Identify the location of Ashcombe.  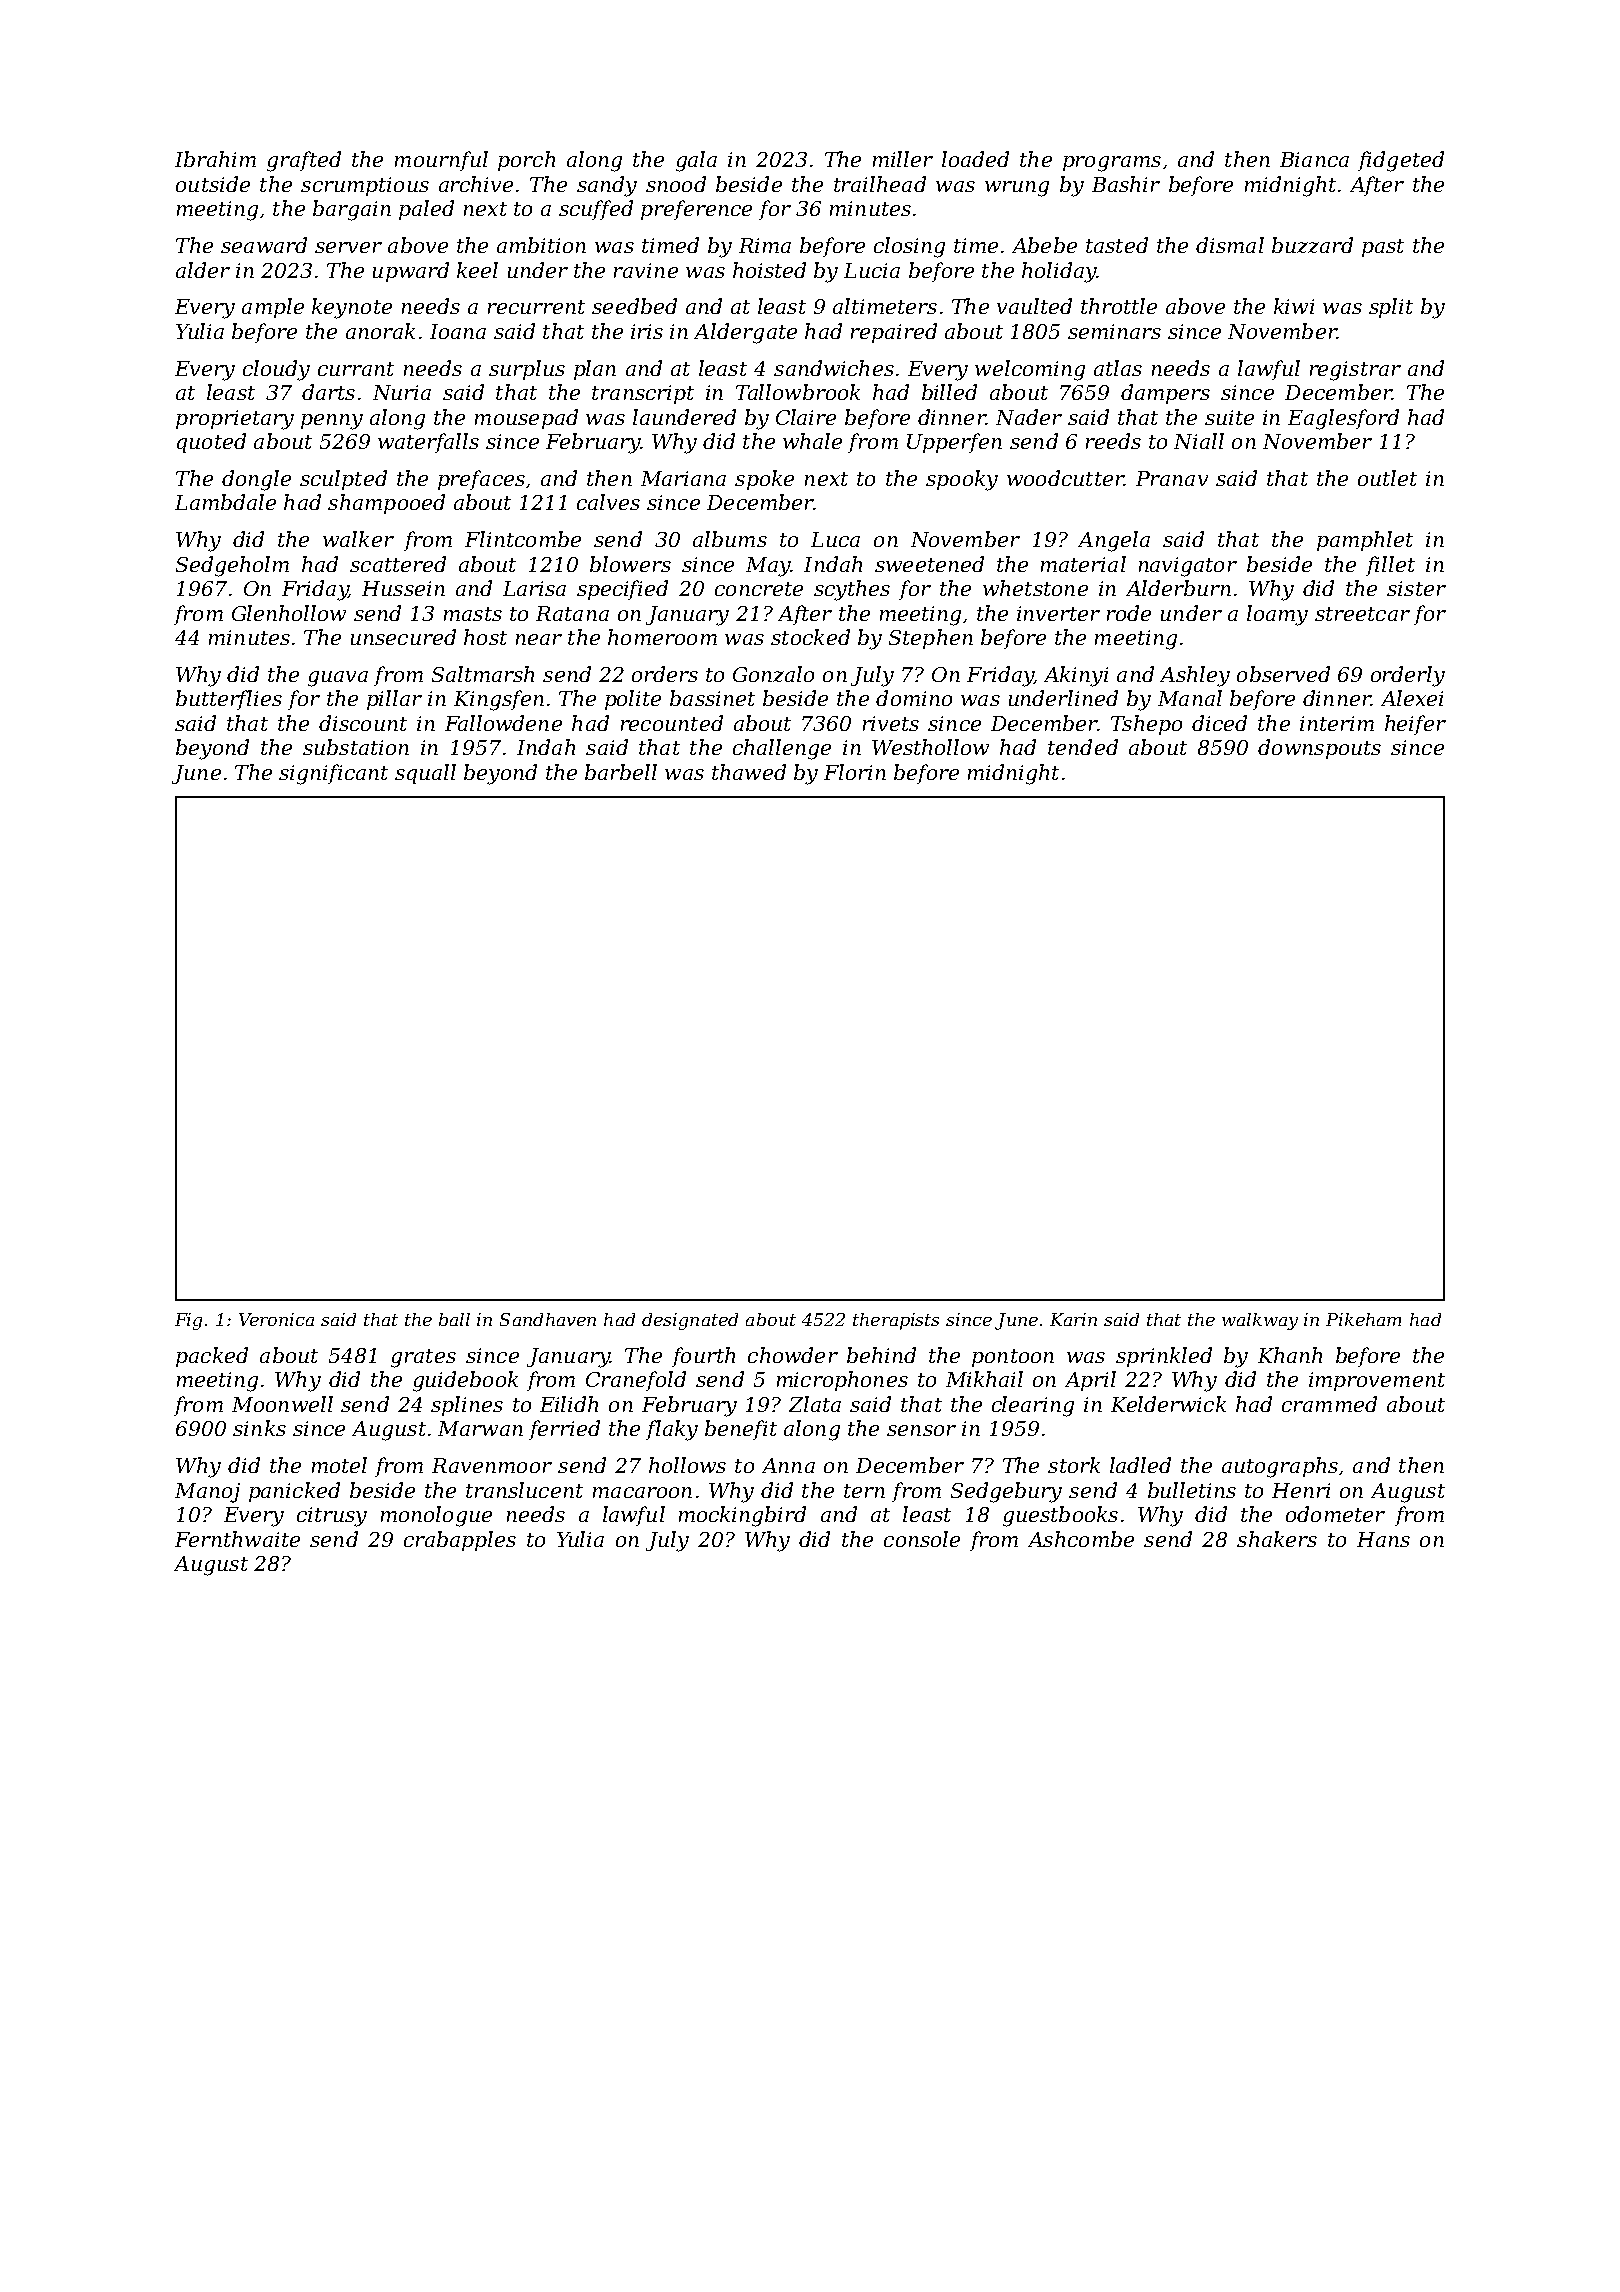
(1081, 1539).
